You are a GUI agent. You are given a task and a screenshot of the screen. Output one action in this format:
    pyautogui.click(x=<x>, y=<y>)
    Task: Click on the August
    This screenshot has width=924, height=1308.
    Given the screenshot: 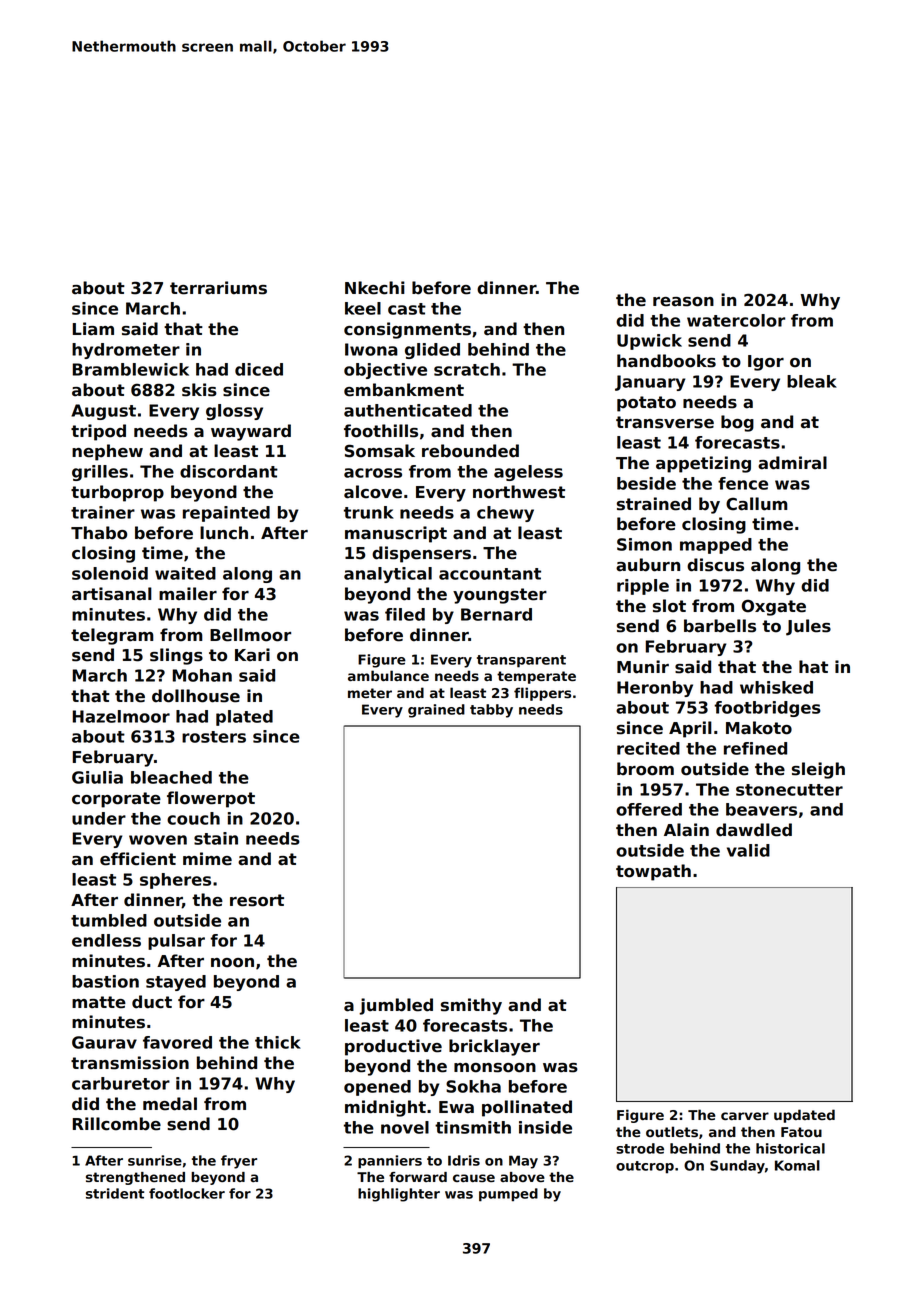 What is the action you would take?
    pyautogui.click(x=103, y=412)
